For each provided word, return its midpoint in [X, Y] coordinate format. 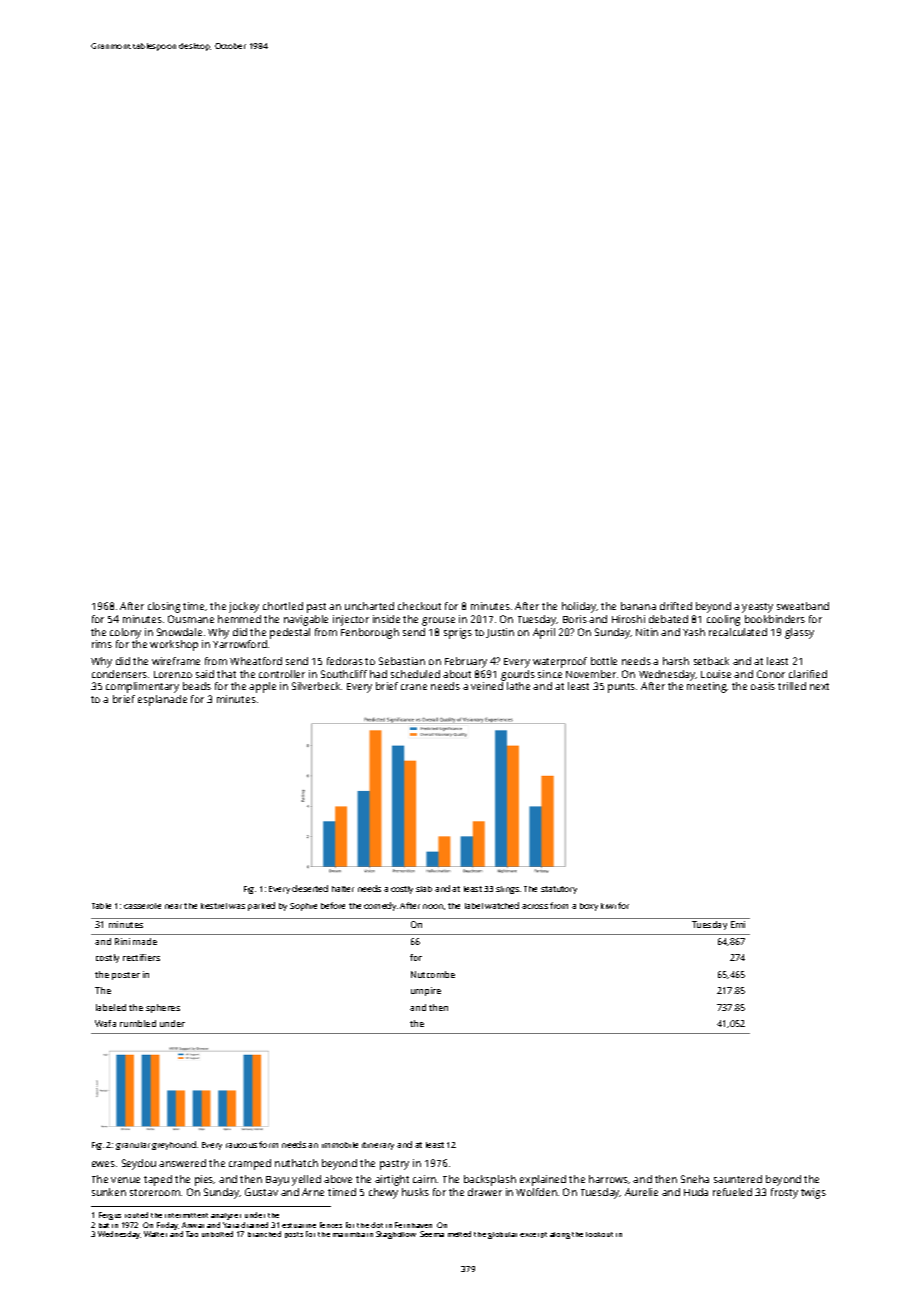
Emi [738, 924]
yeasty [757, 608]
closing [164, 607]
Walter [155, 1234]
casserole [142, 906]
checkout [419, 606]
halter [343, 889]
